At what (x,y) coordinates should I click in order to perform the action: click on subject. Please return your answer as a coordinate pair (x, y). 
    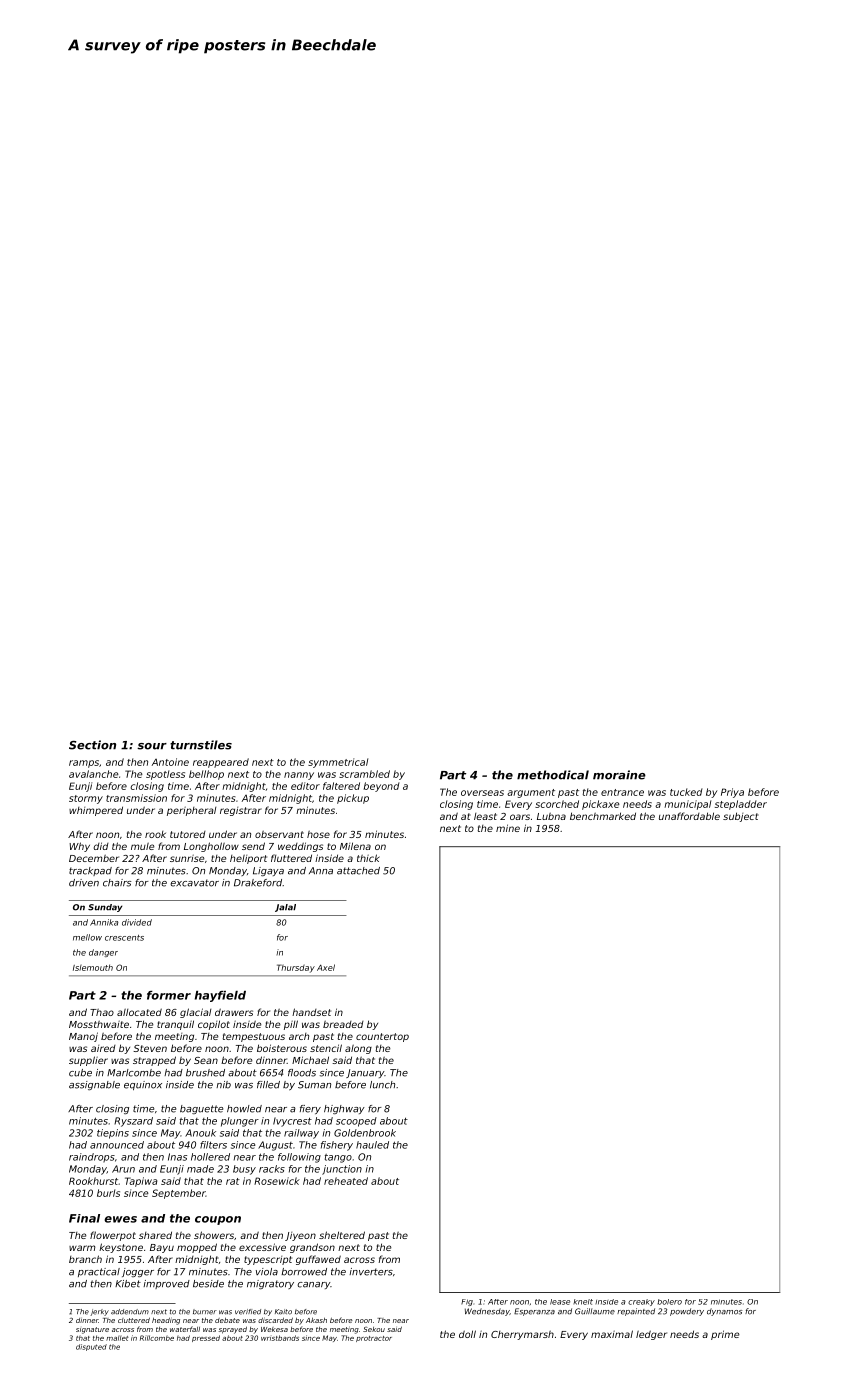
    Looking at the image, I should click on (741, 817).
